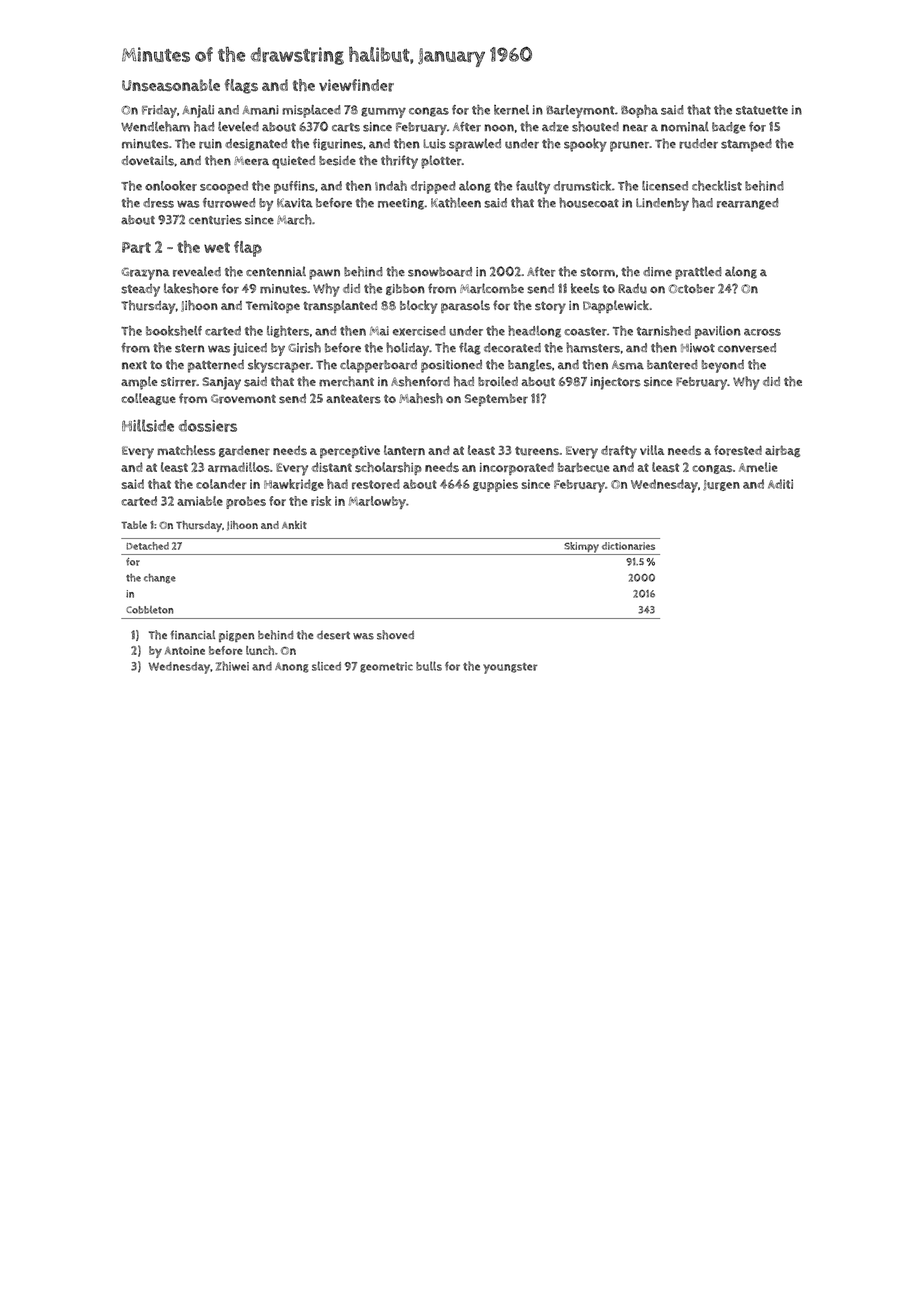  I want to click on Zhiwei, so click(232, 666).
